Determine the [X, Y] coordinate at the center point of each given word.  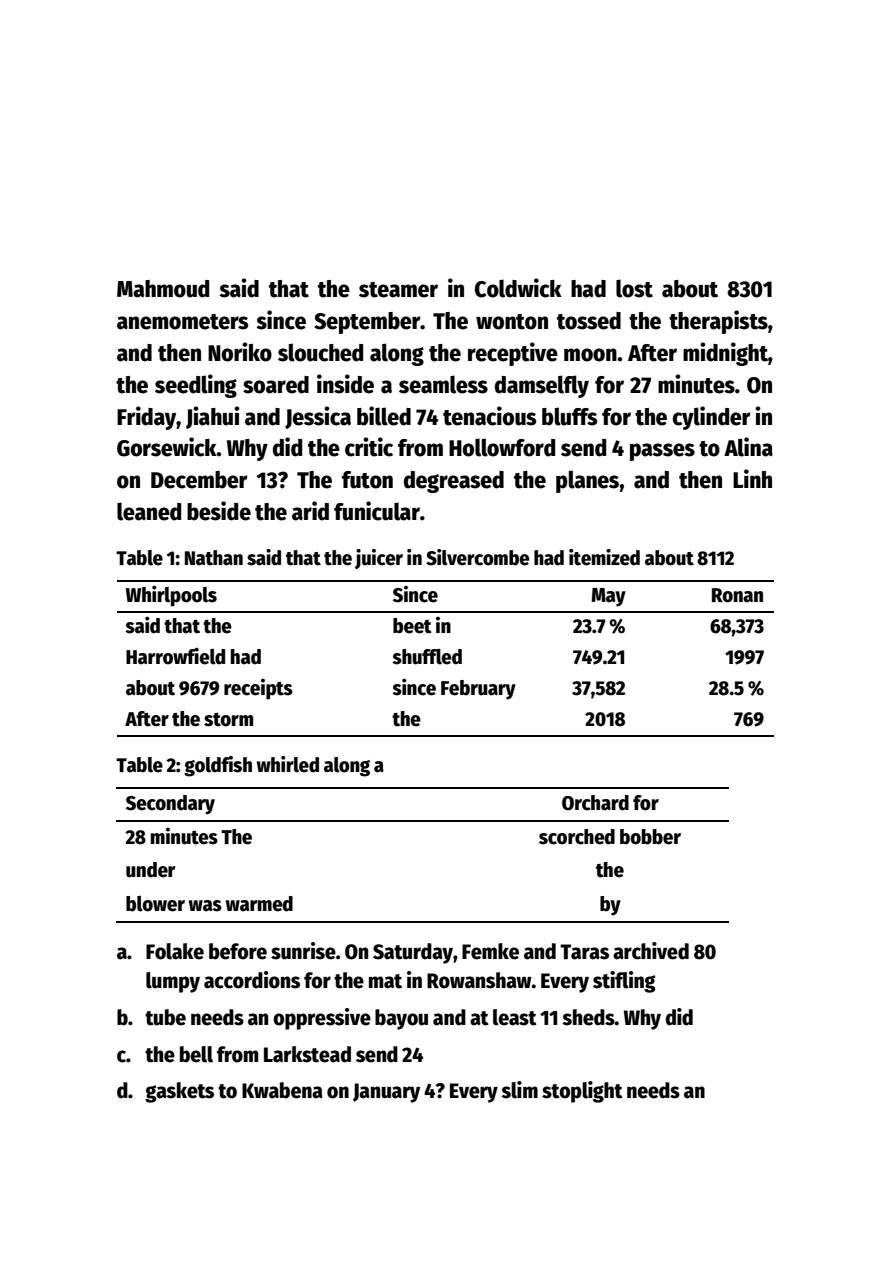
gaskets [179, 1092]
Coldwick [518, 288]
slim [519, 1090]
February [478, 690]
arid [310, 511]
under [150, 870]
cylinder [712, 418]
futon [367, 480]
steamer [398, 290]
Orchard [595, 803]
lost [634, 288]
